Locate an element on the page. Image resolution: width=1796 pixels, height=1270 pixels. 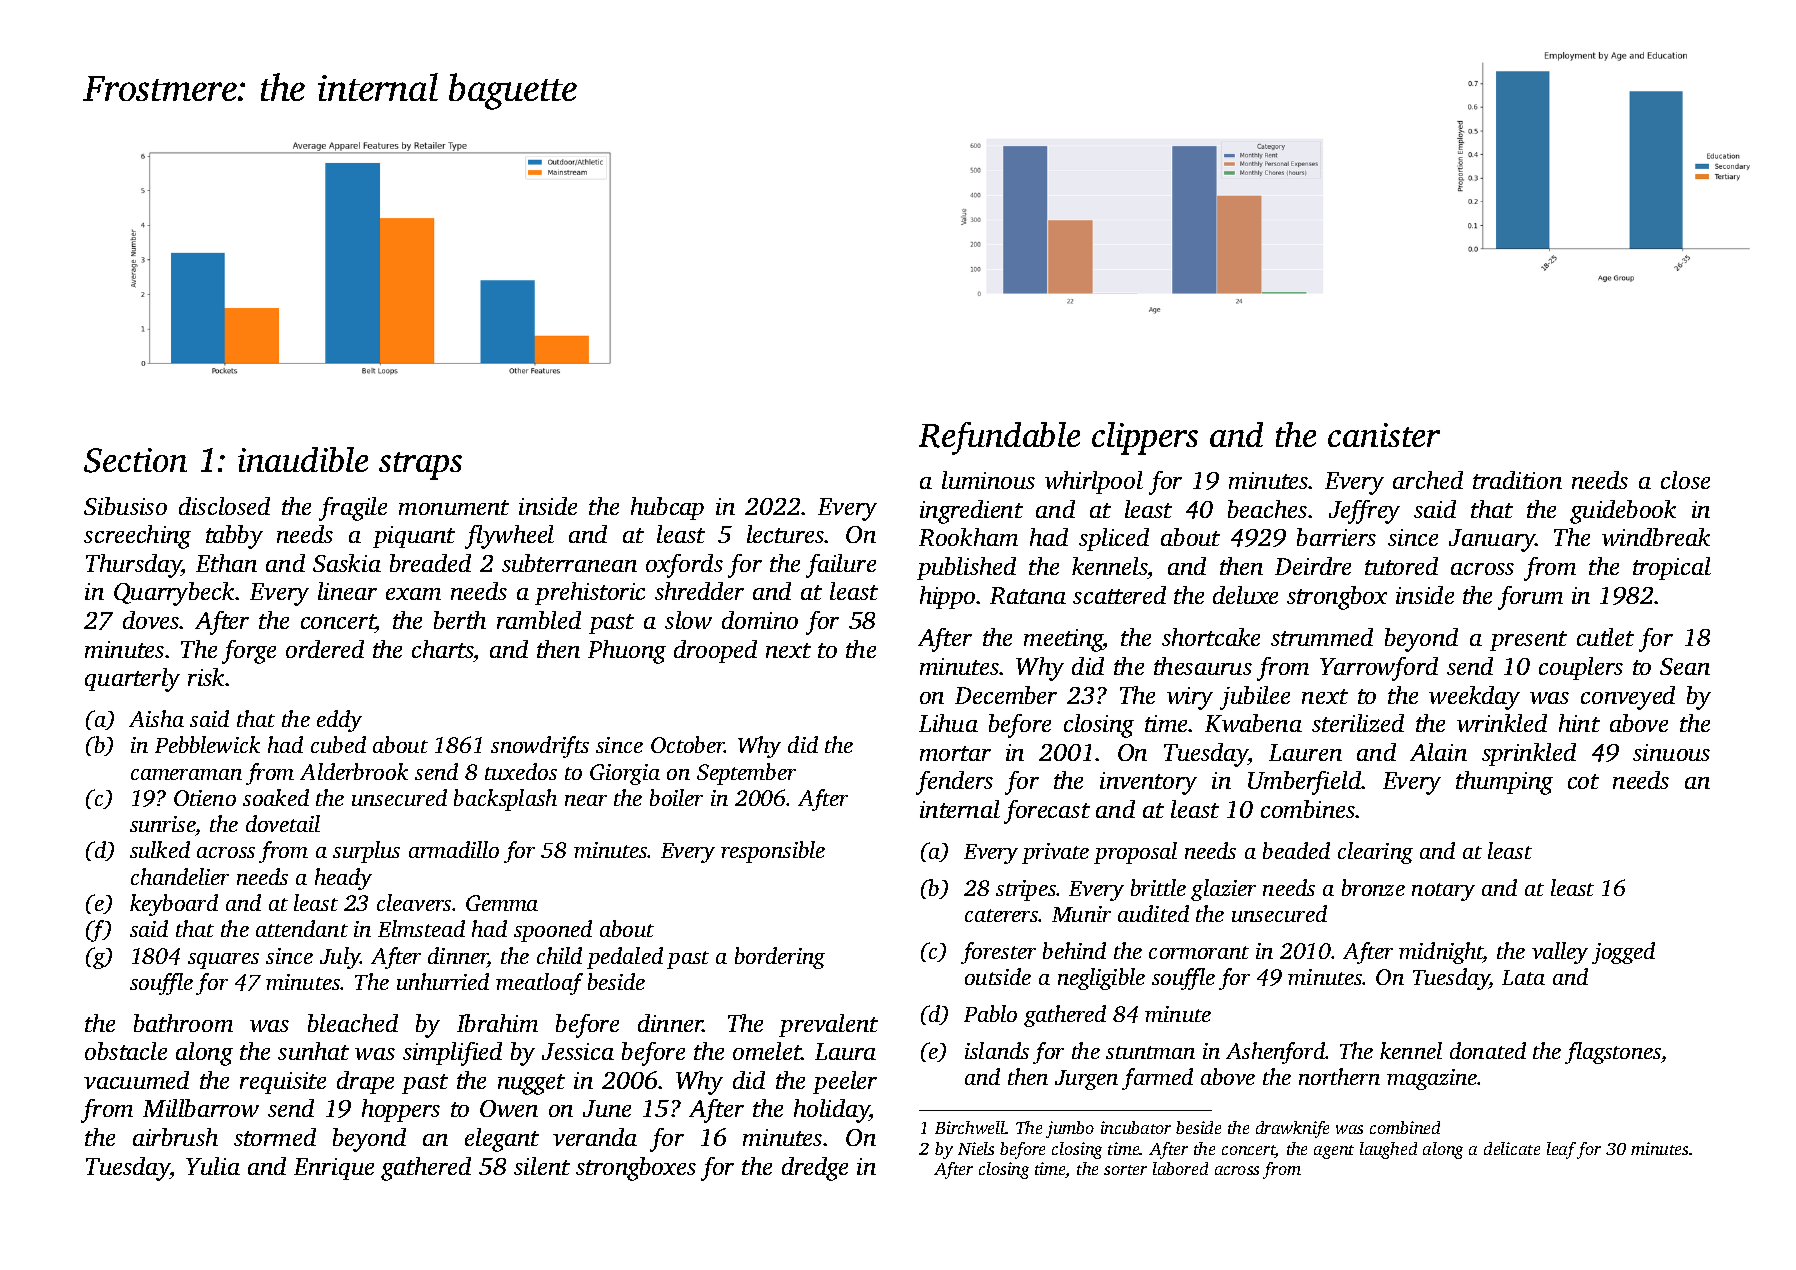
silent is located at coordinates (542, 1166).
